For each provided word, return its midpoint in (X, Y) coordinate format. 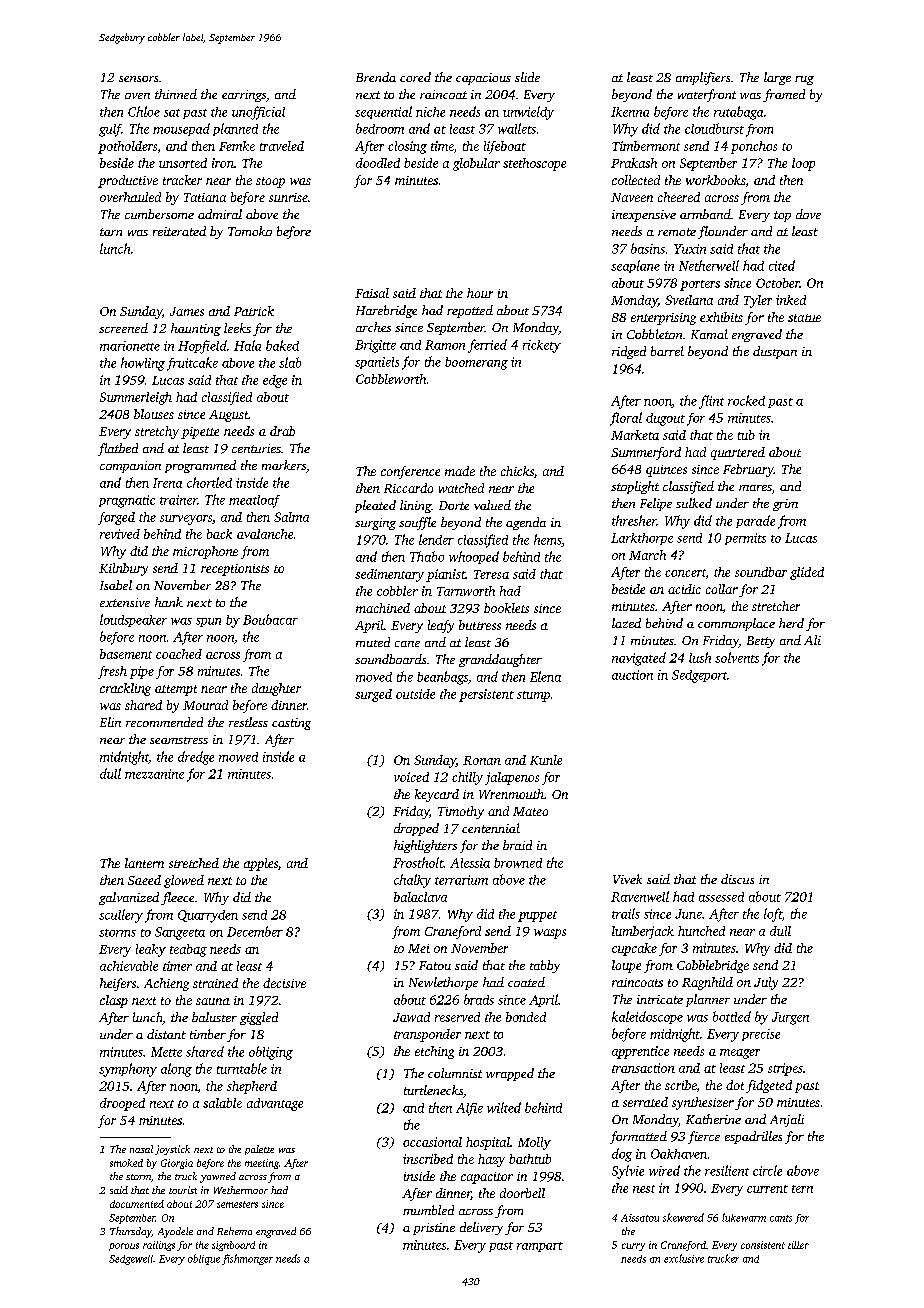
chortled (209, 482)
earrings (244, 96)
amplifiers (703, 78)
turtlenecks (433, 1090)
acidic (684, 589)
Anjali (787, 1120)
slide (527, 77)
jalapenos (512, 778)
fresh (112, 672)
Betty (761, 642)
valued (492, 505)
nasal (141, 1149)
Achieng (166, 984)
